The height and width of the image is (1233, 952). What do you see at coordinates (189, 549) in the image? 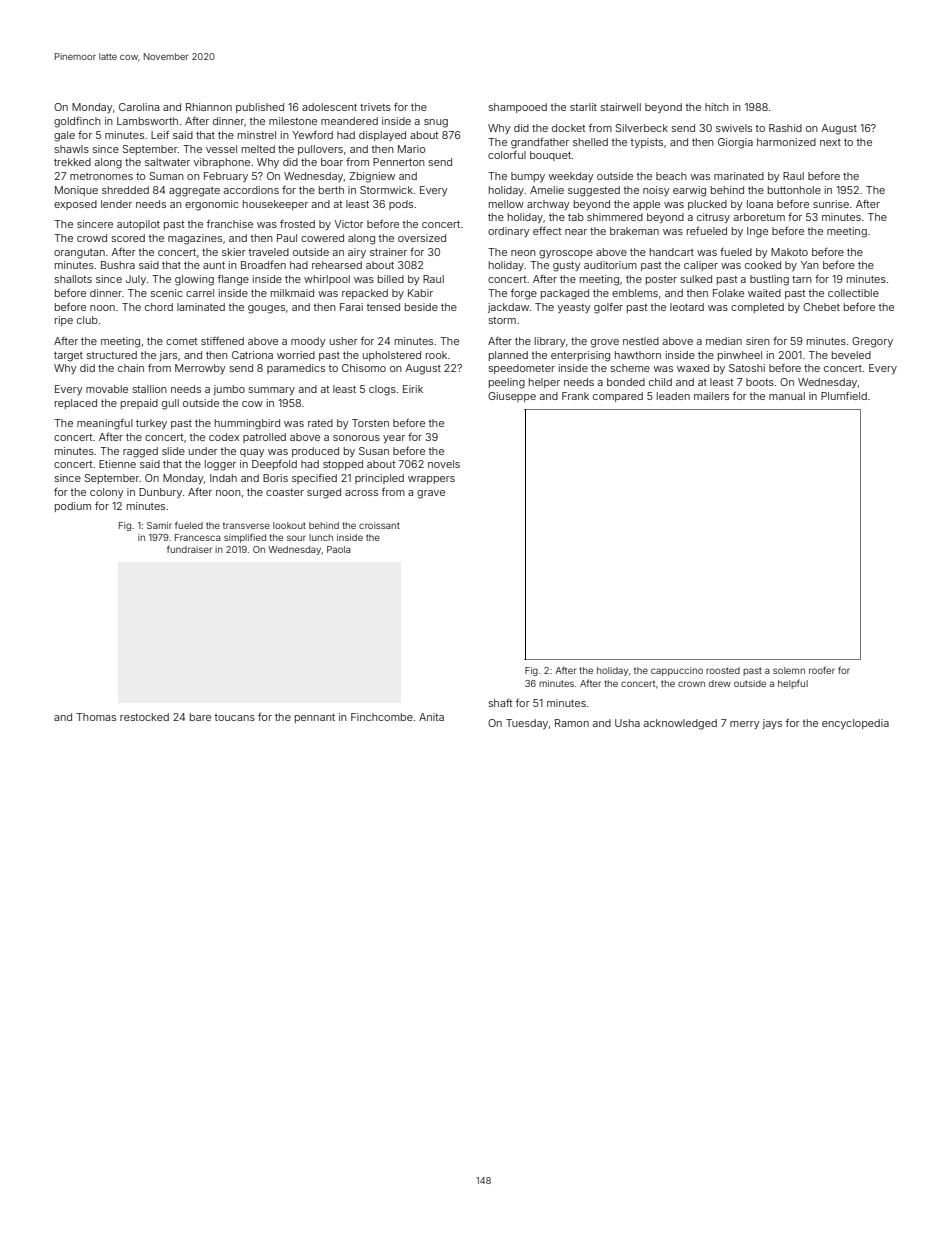
I see `fundraiser` at bounding box center [189, 549].
